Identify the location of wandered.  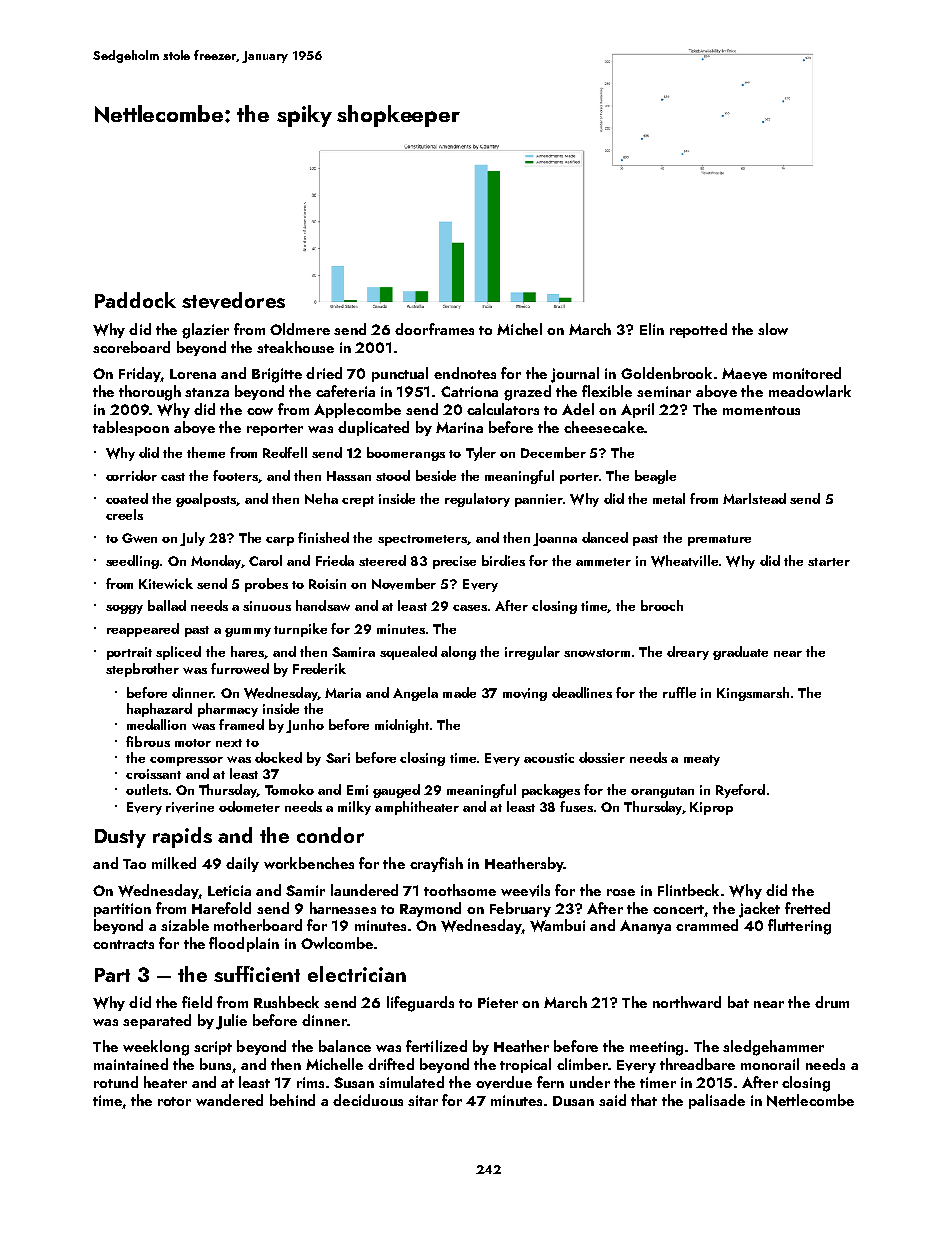
(229, 1100).
